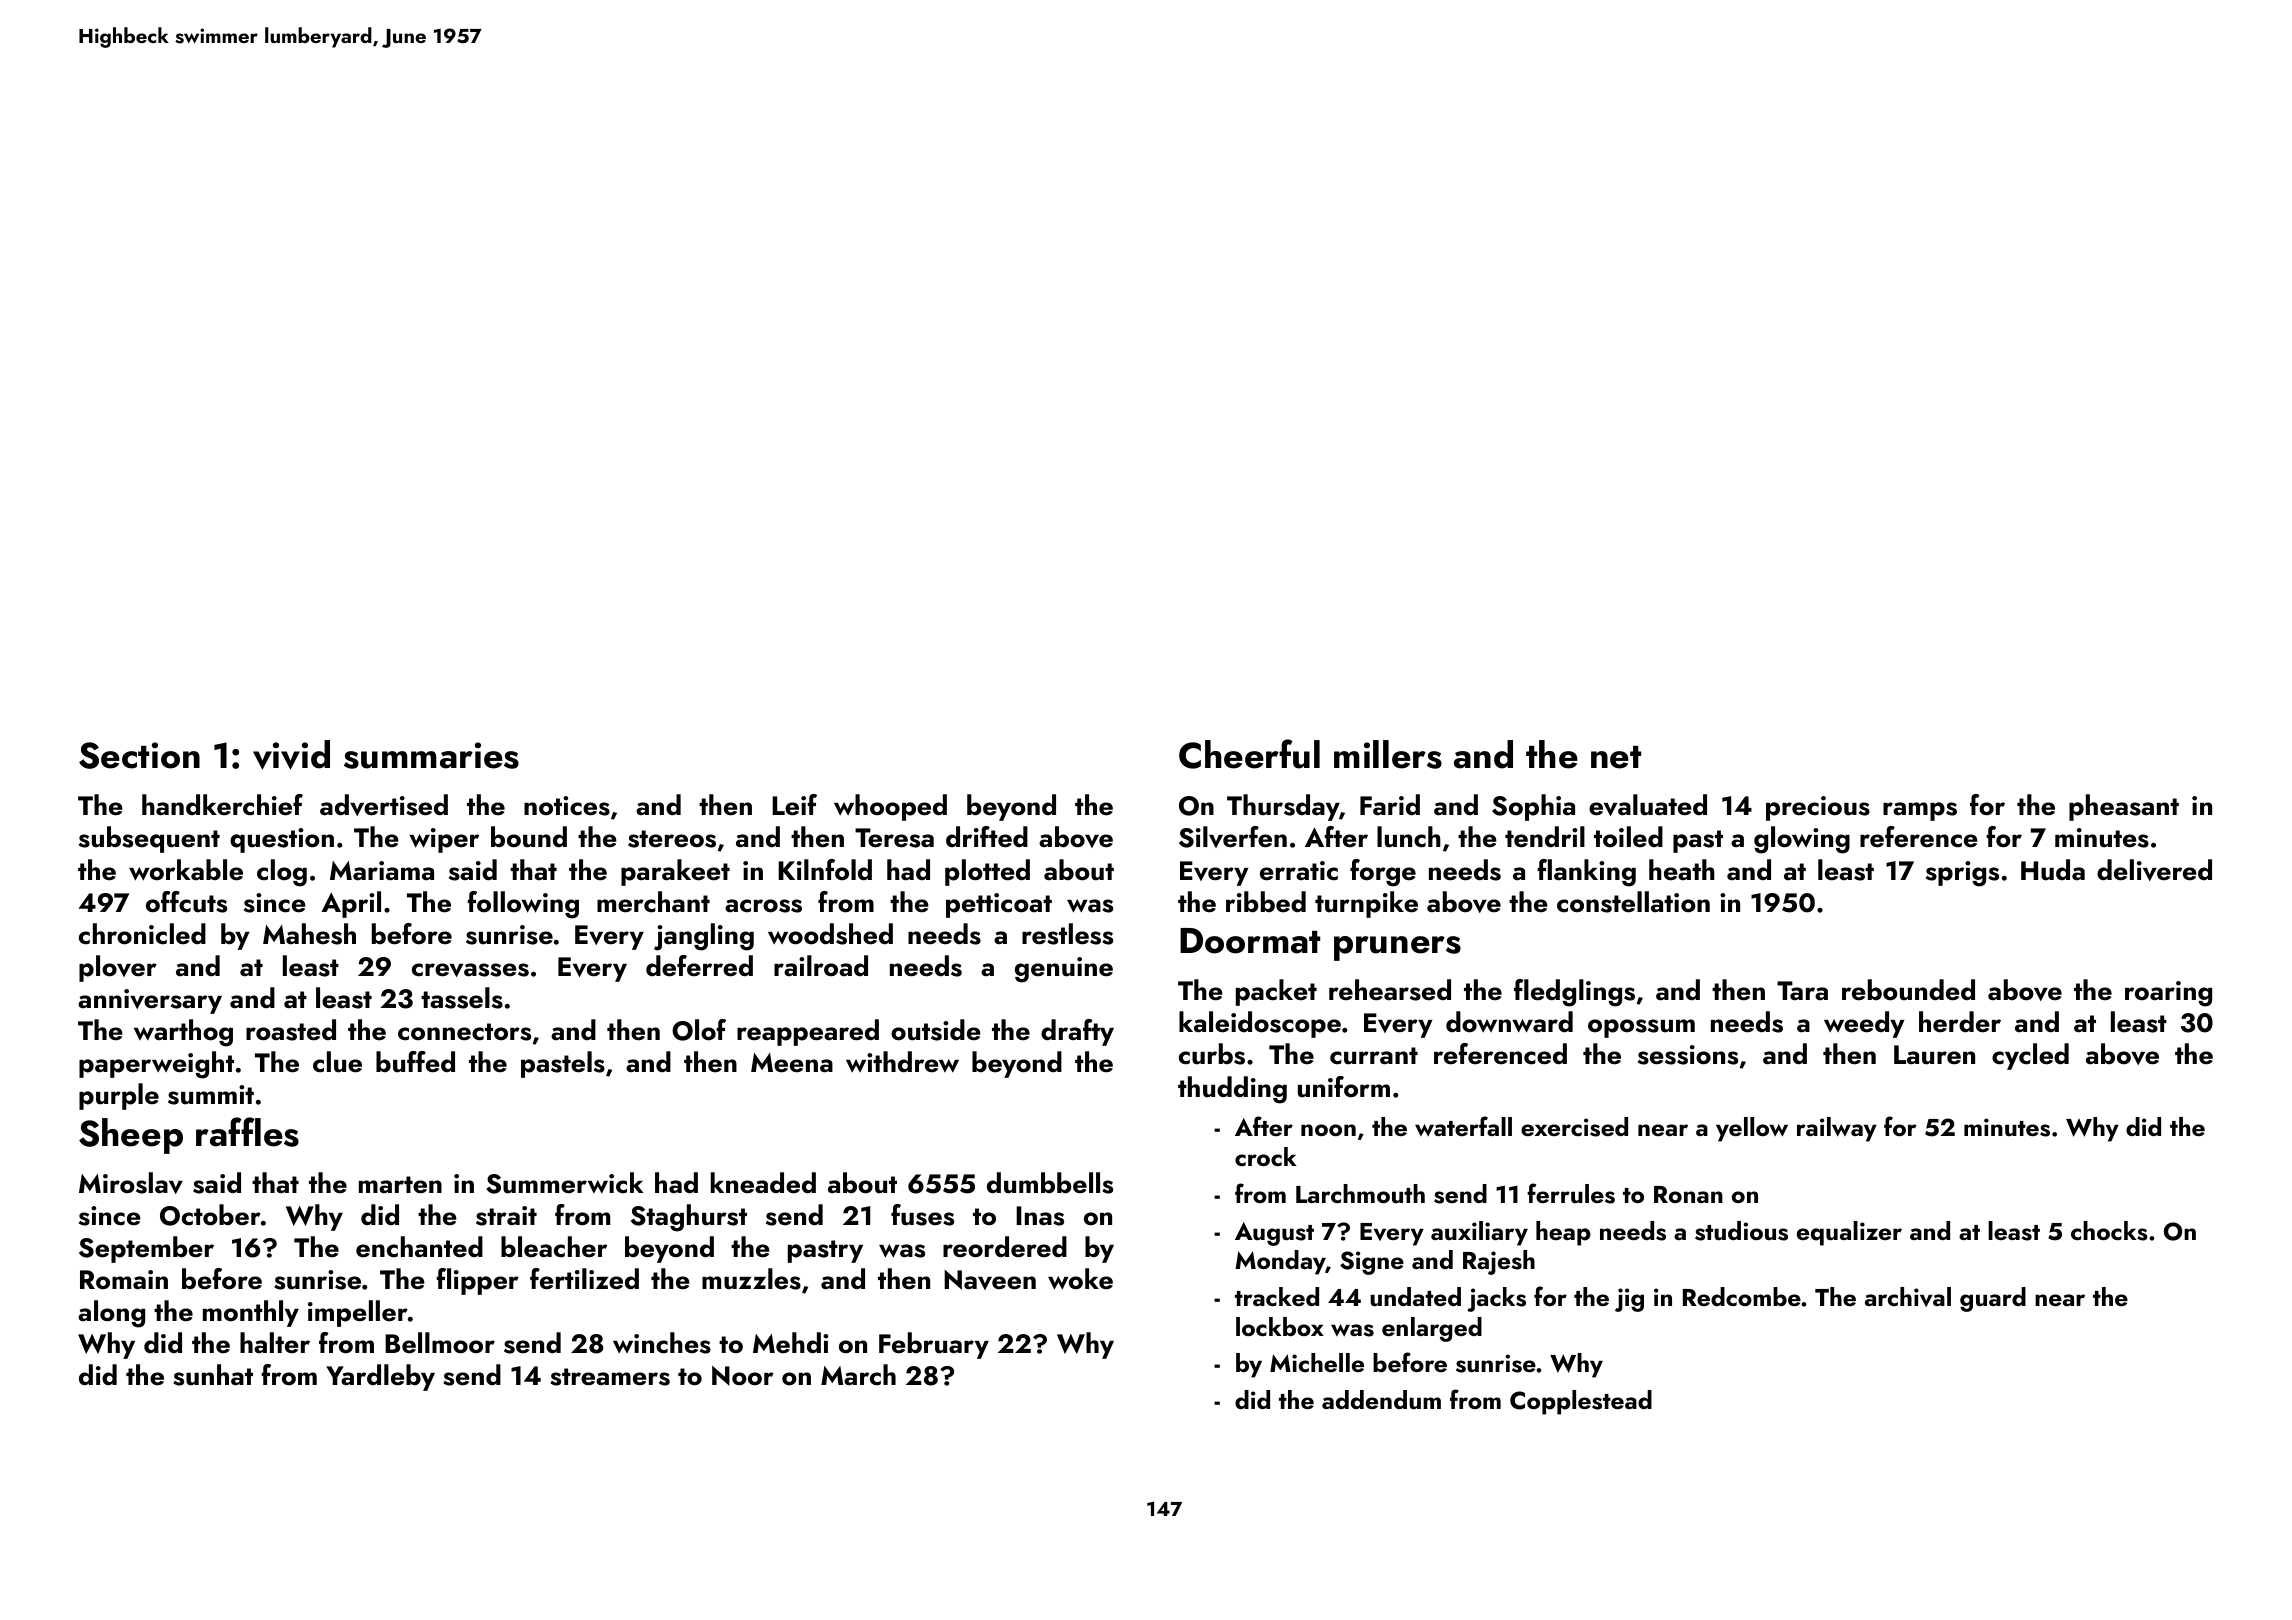 This page has width=2292, height=1620. I want to click on following, so click(523, 905).
